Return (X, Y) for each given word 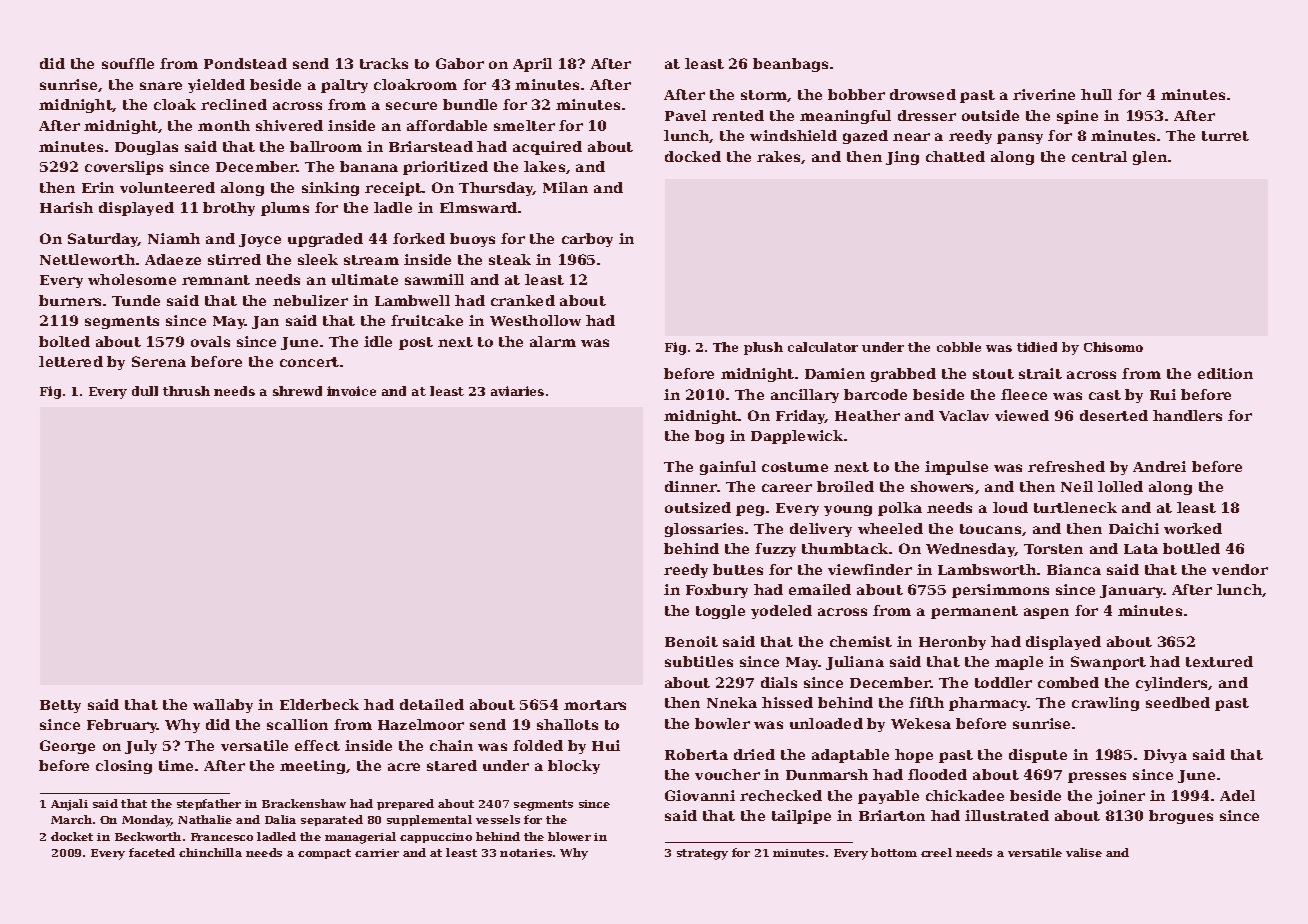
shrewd (297, 391)
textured (1219, 661)
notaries (526, 853)
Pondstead (245, 63)
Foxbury (717, 591)
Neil (1077, 486)
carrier (377, 853)
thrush (186, 391)
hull (1096, 94)
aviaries (517, 391)
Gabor (460, 63)
